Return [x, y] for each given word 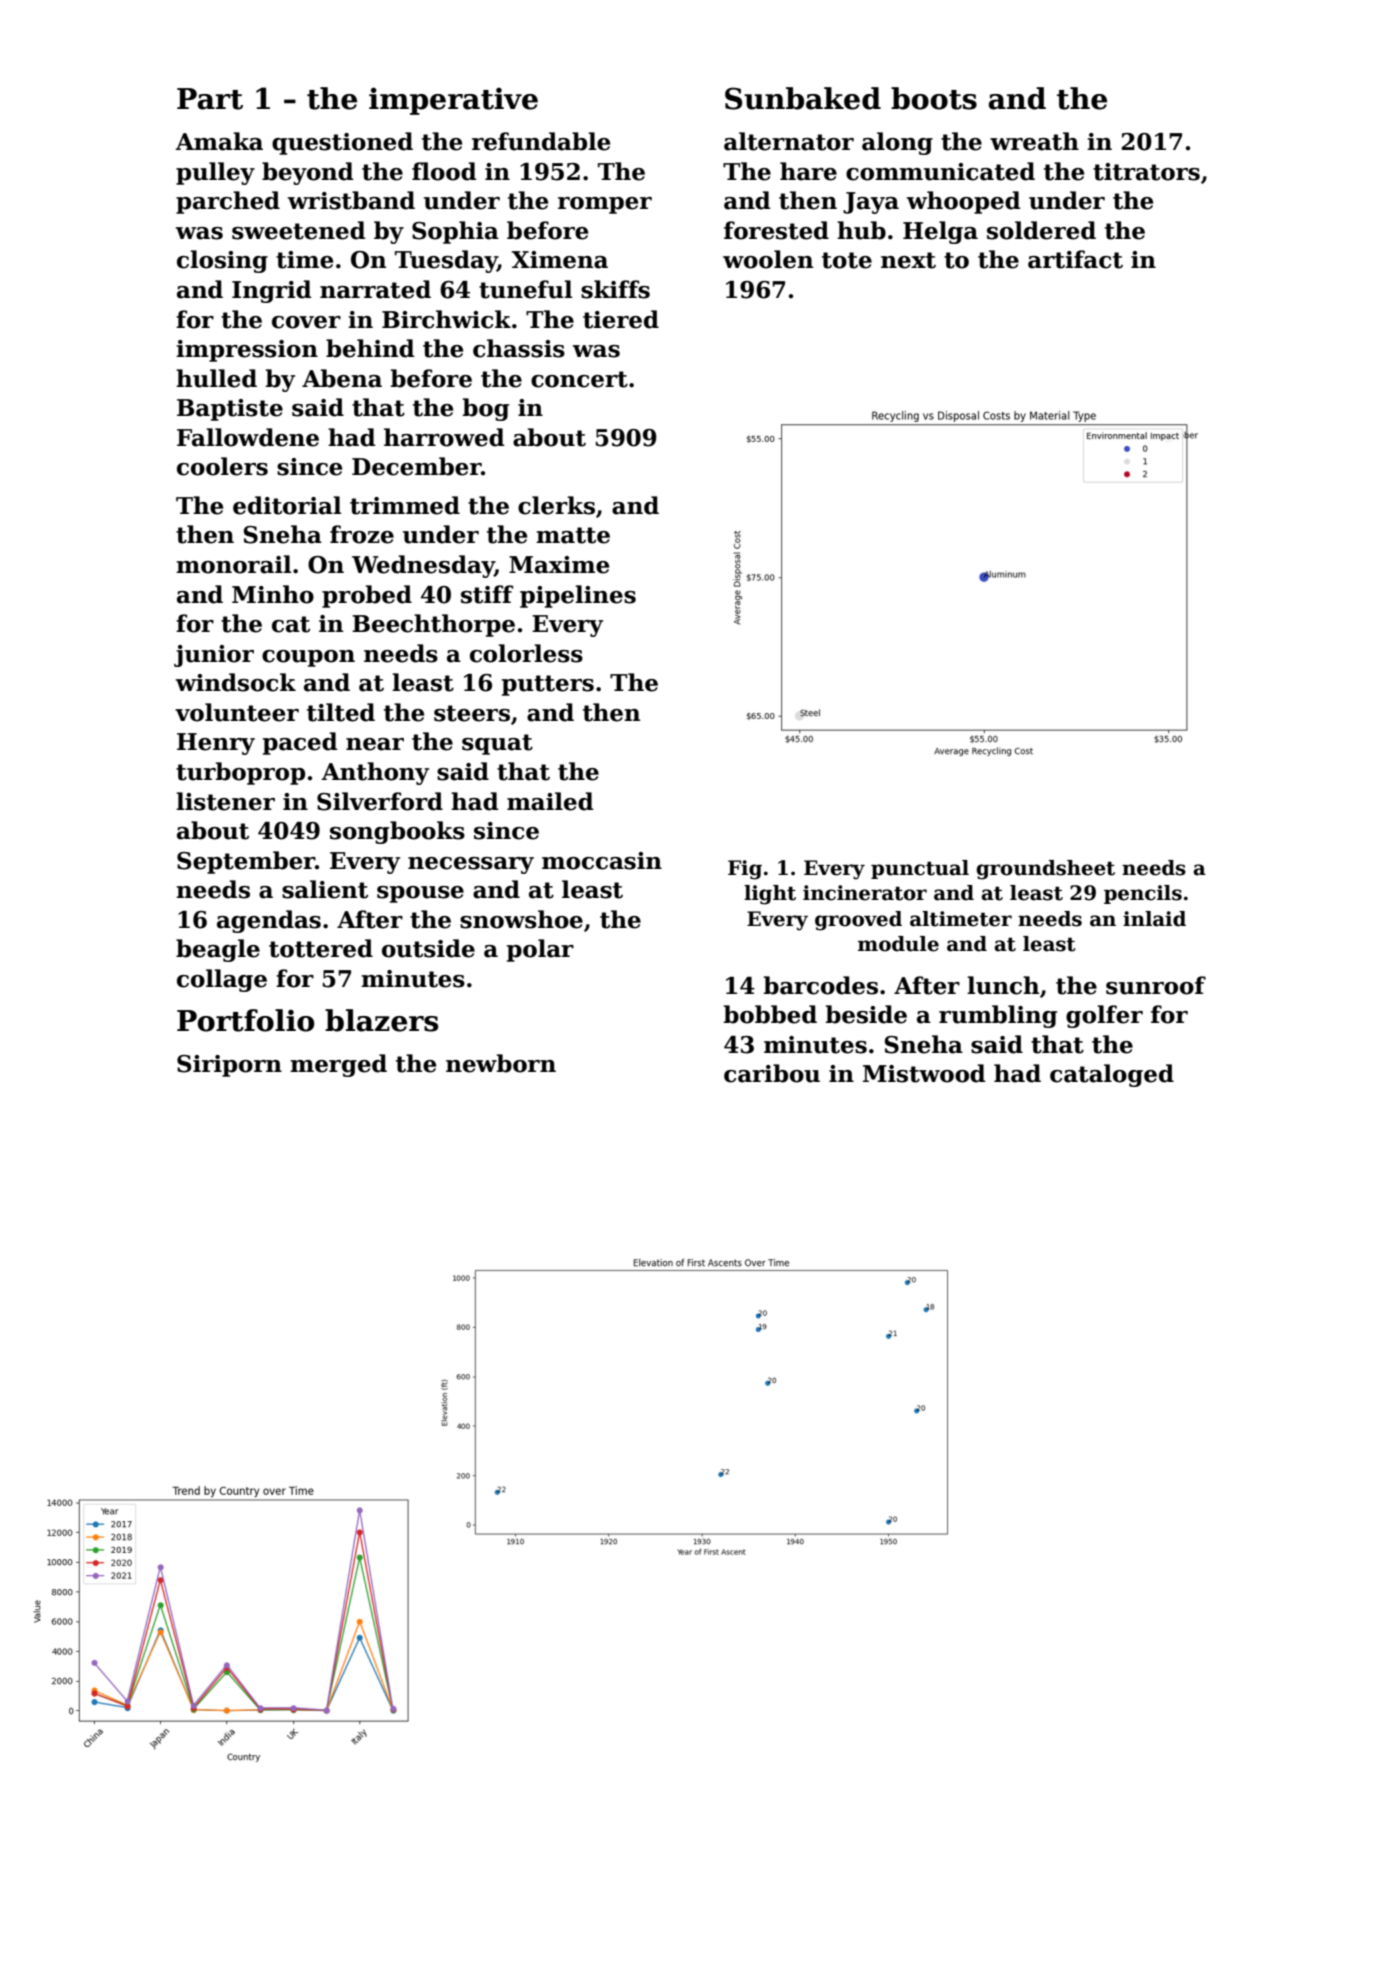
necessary [471, 865]
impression [247, 351]
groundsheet [1045, 870]
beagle [218, 950]
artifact [1075, 259]
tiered [621, 319]
